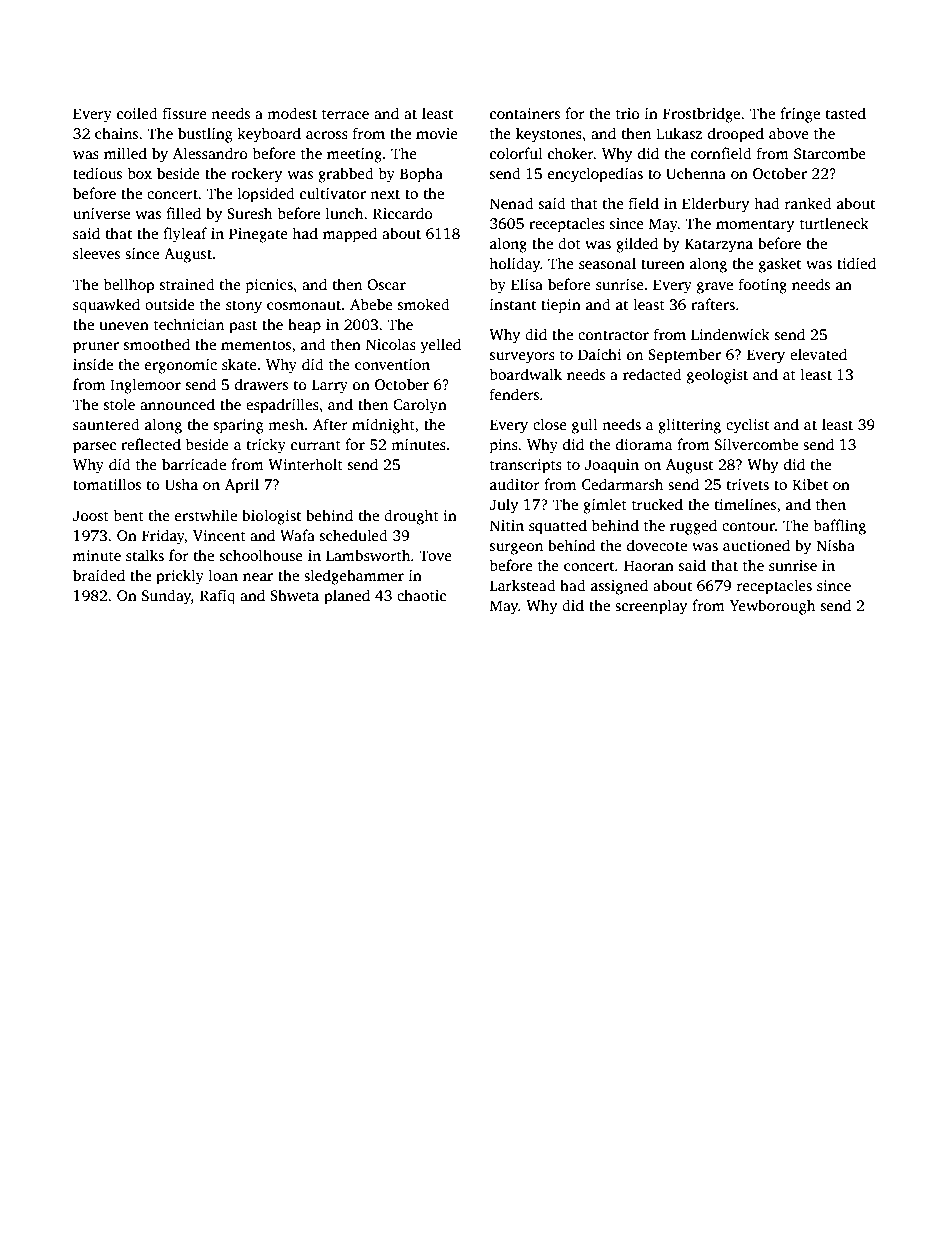  What do you see at coordinates (181, 366) in the page?
I see `ergonomic` at bounding box center [181, 366].
